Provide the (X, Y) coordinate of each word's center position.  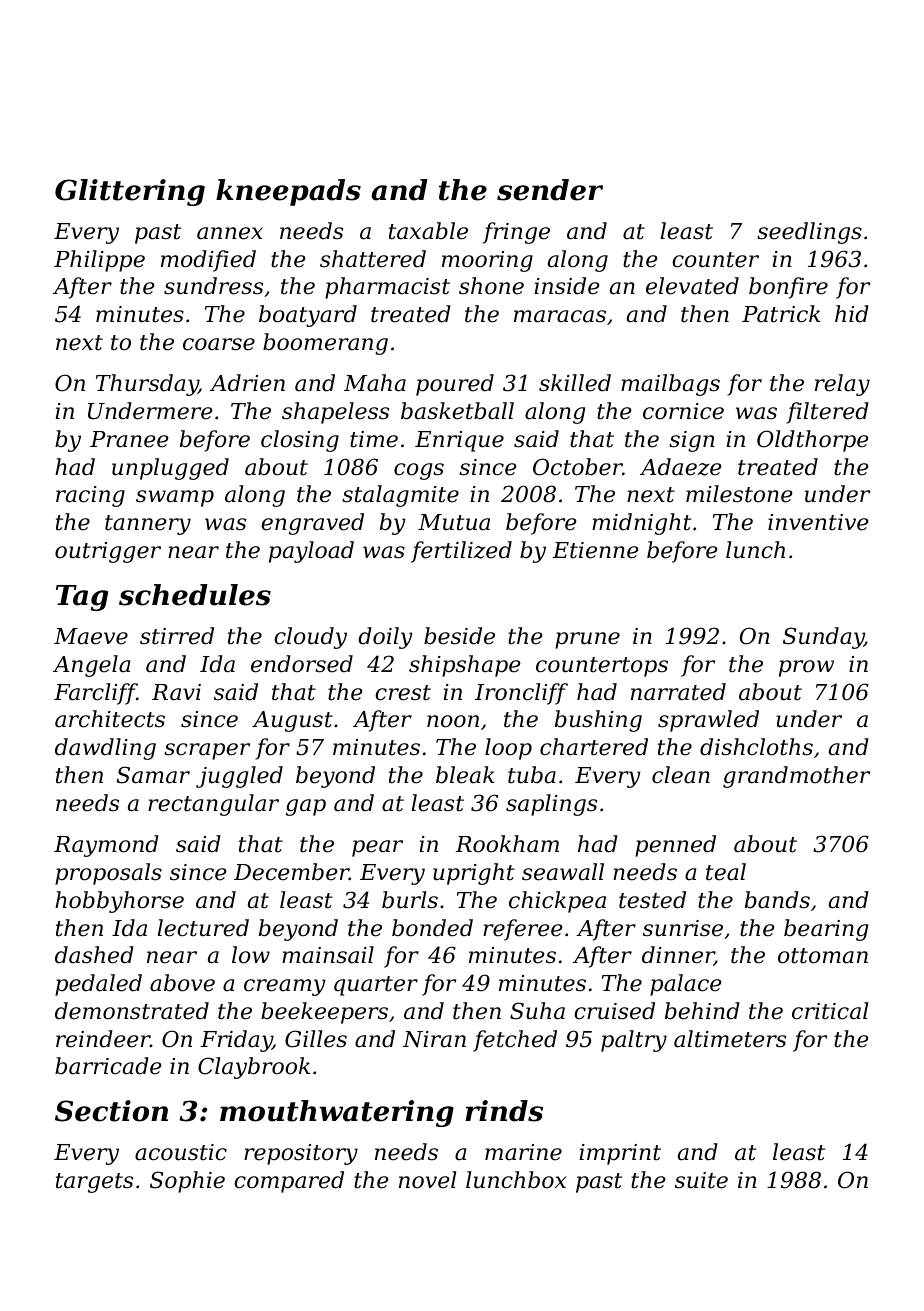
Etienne (596, 550)
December (291, 872)
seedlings (809, 233)
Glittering (130, 192)
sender (550, 190)
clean (681, 775)
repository (301, 1154)
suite (701, 1180)
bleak (465, 775)
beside (459, 636)
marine (523, 1152)
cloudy (310, 638)
